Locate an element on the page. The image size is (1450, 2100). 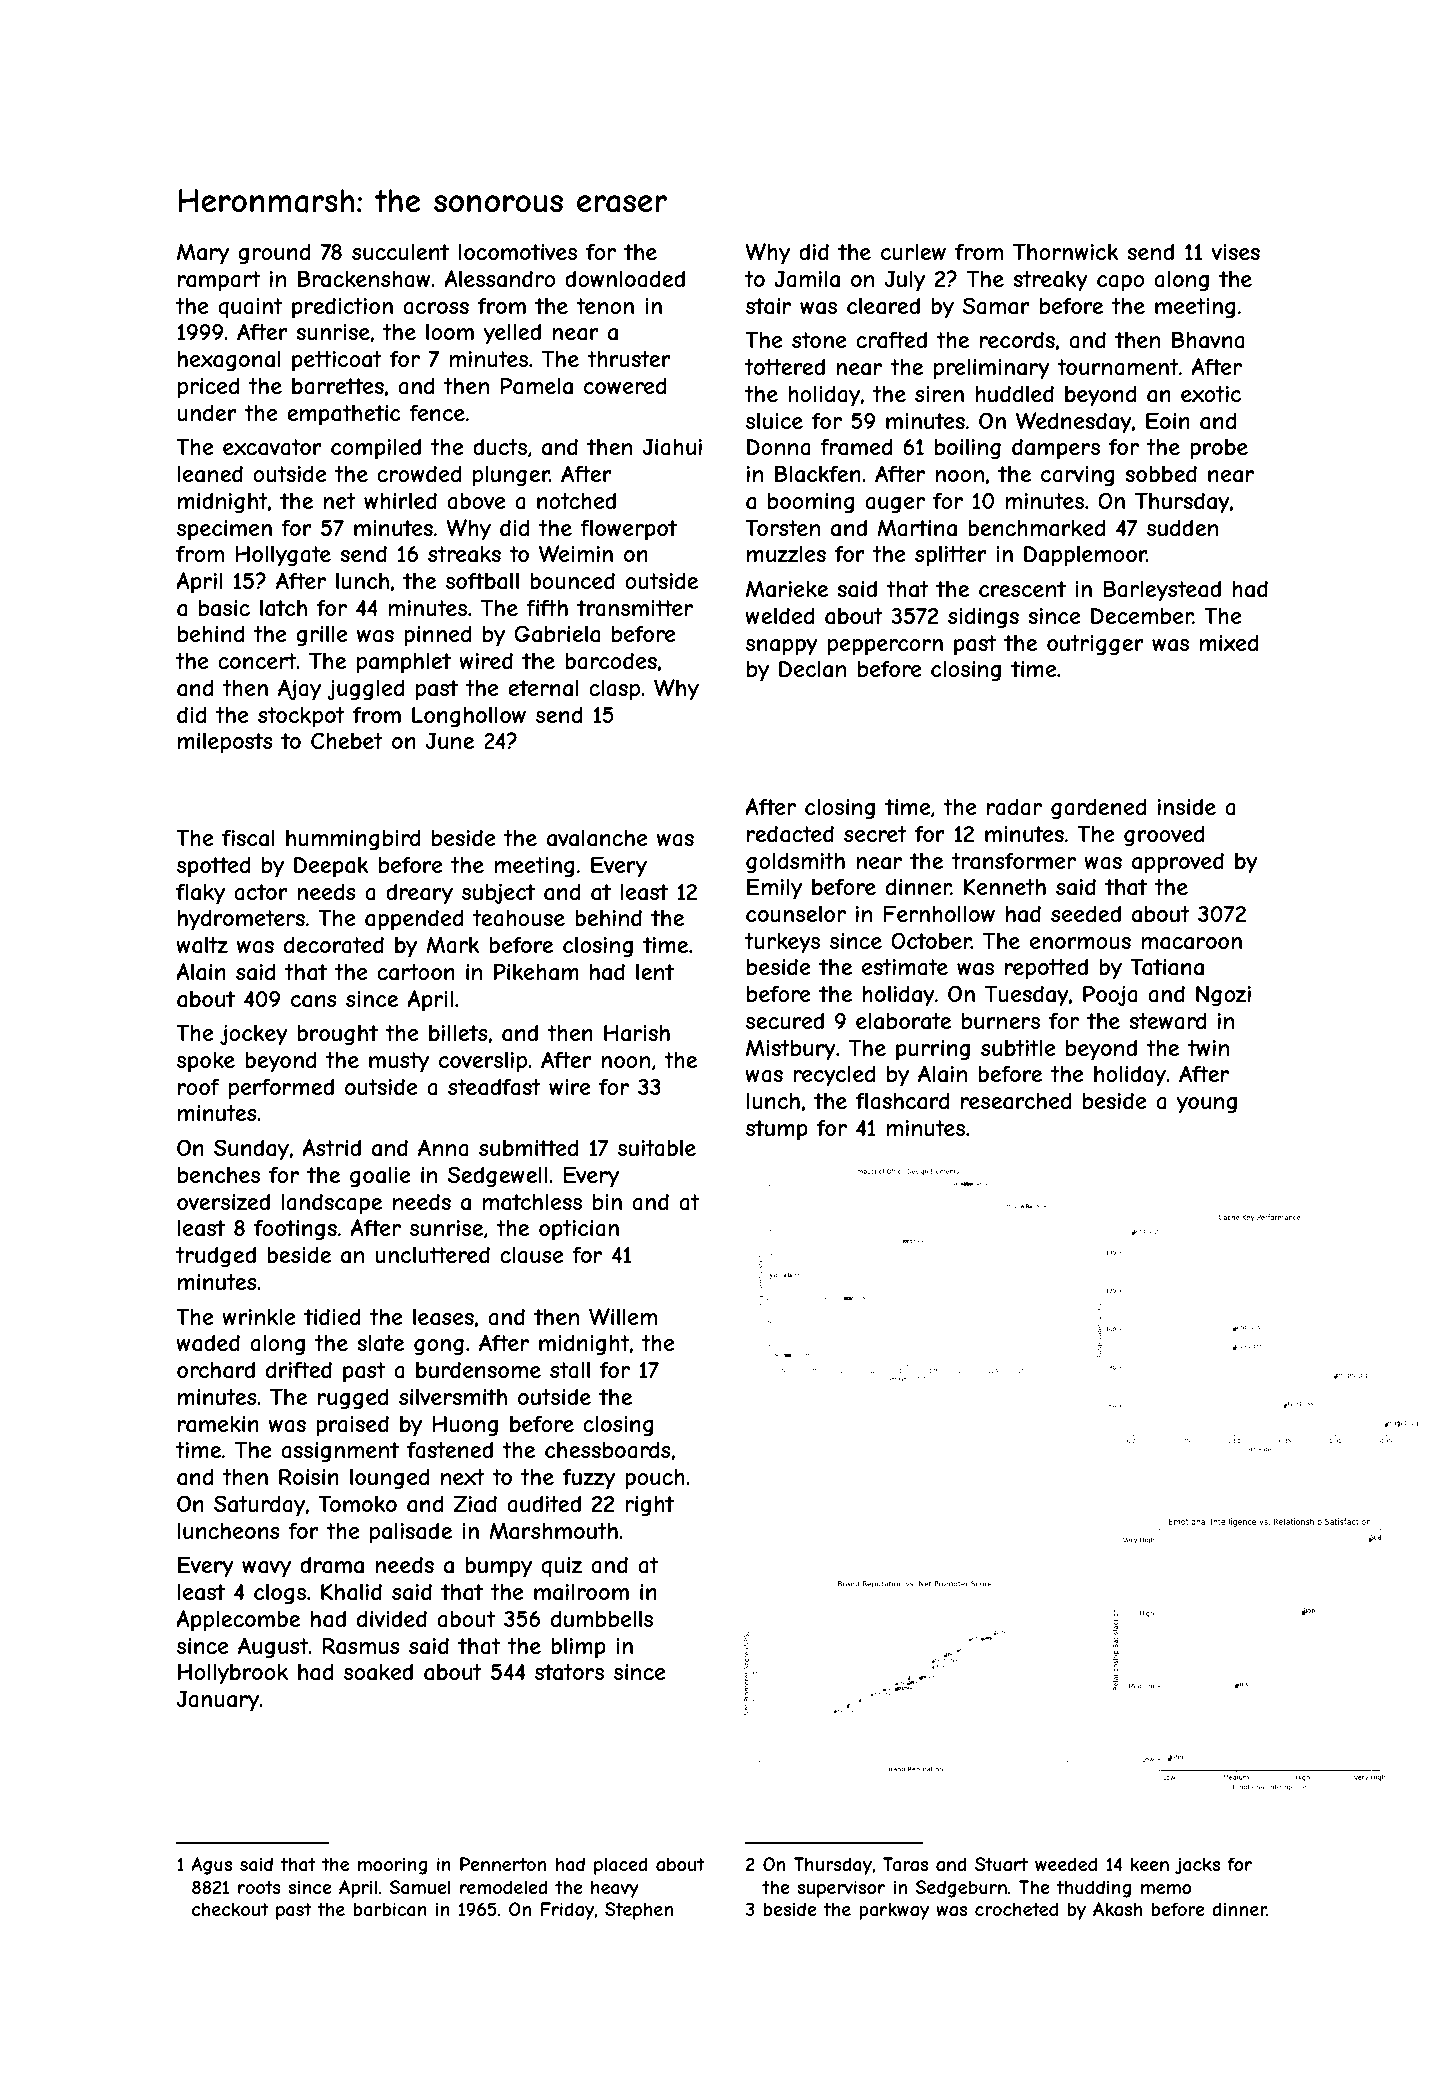
secret is located at coordinates (875, 834).
